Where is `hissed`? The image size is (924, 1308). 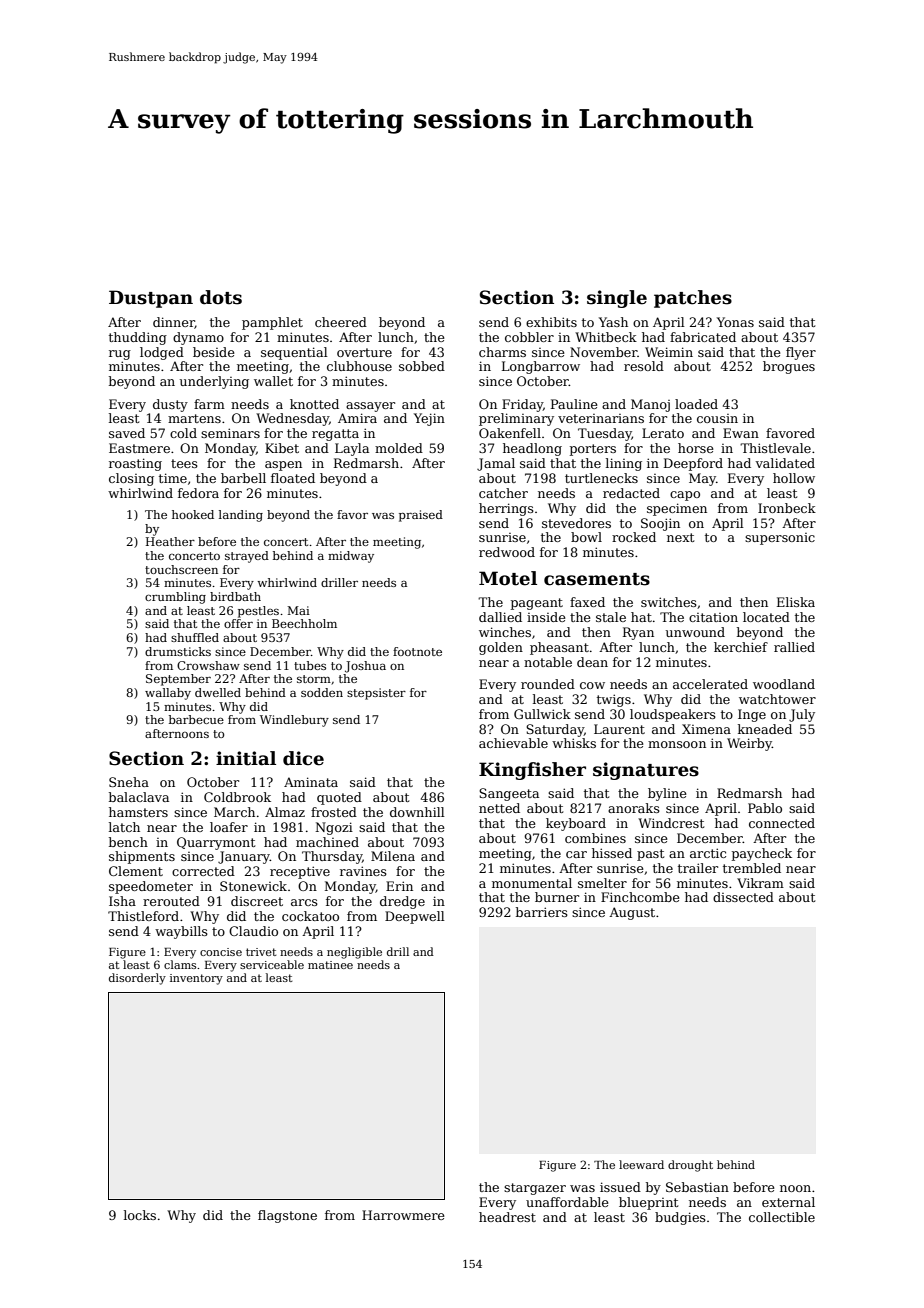 hissed is located at coordinates (612, 853).
